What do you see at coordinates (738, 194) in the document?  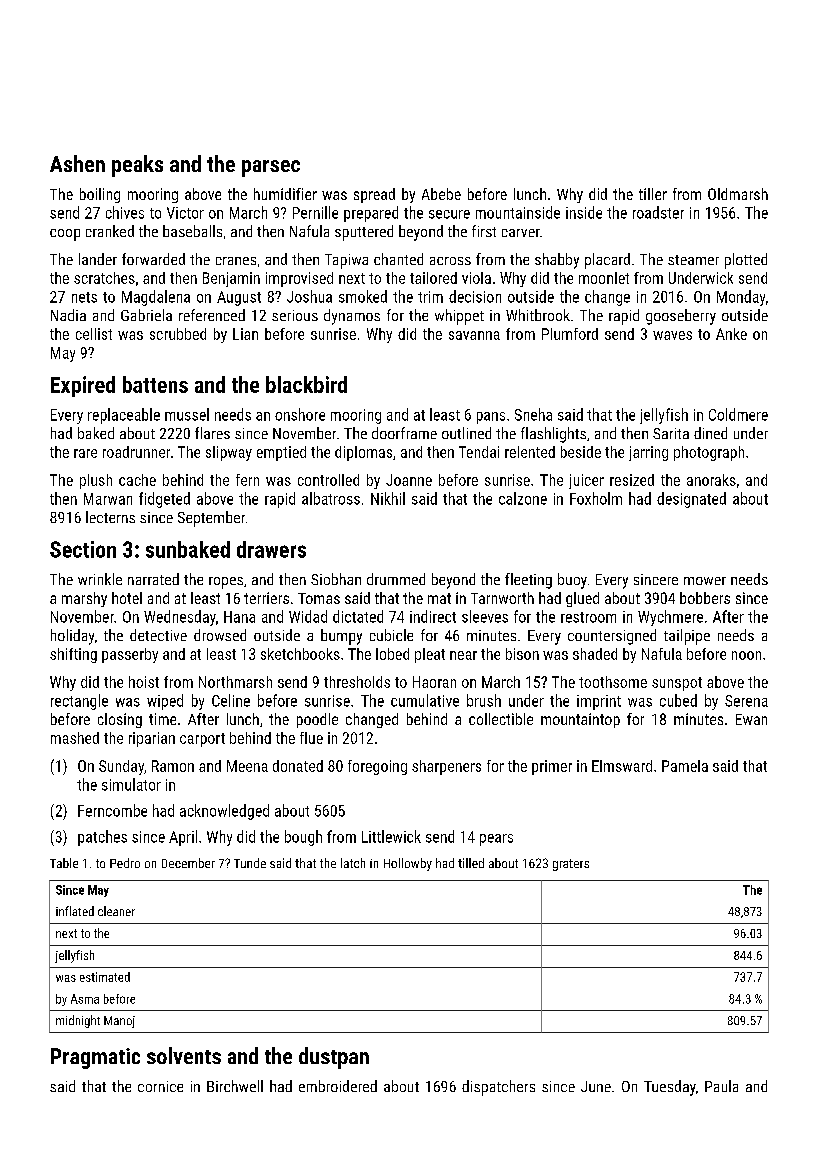 I see `Oldmarsh` at bounding box center [738, 194].
